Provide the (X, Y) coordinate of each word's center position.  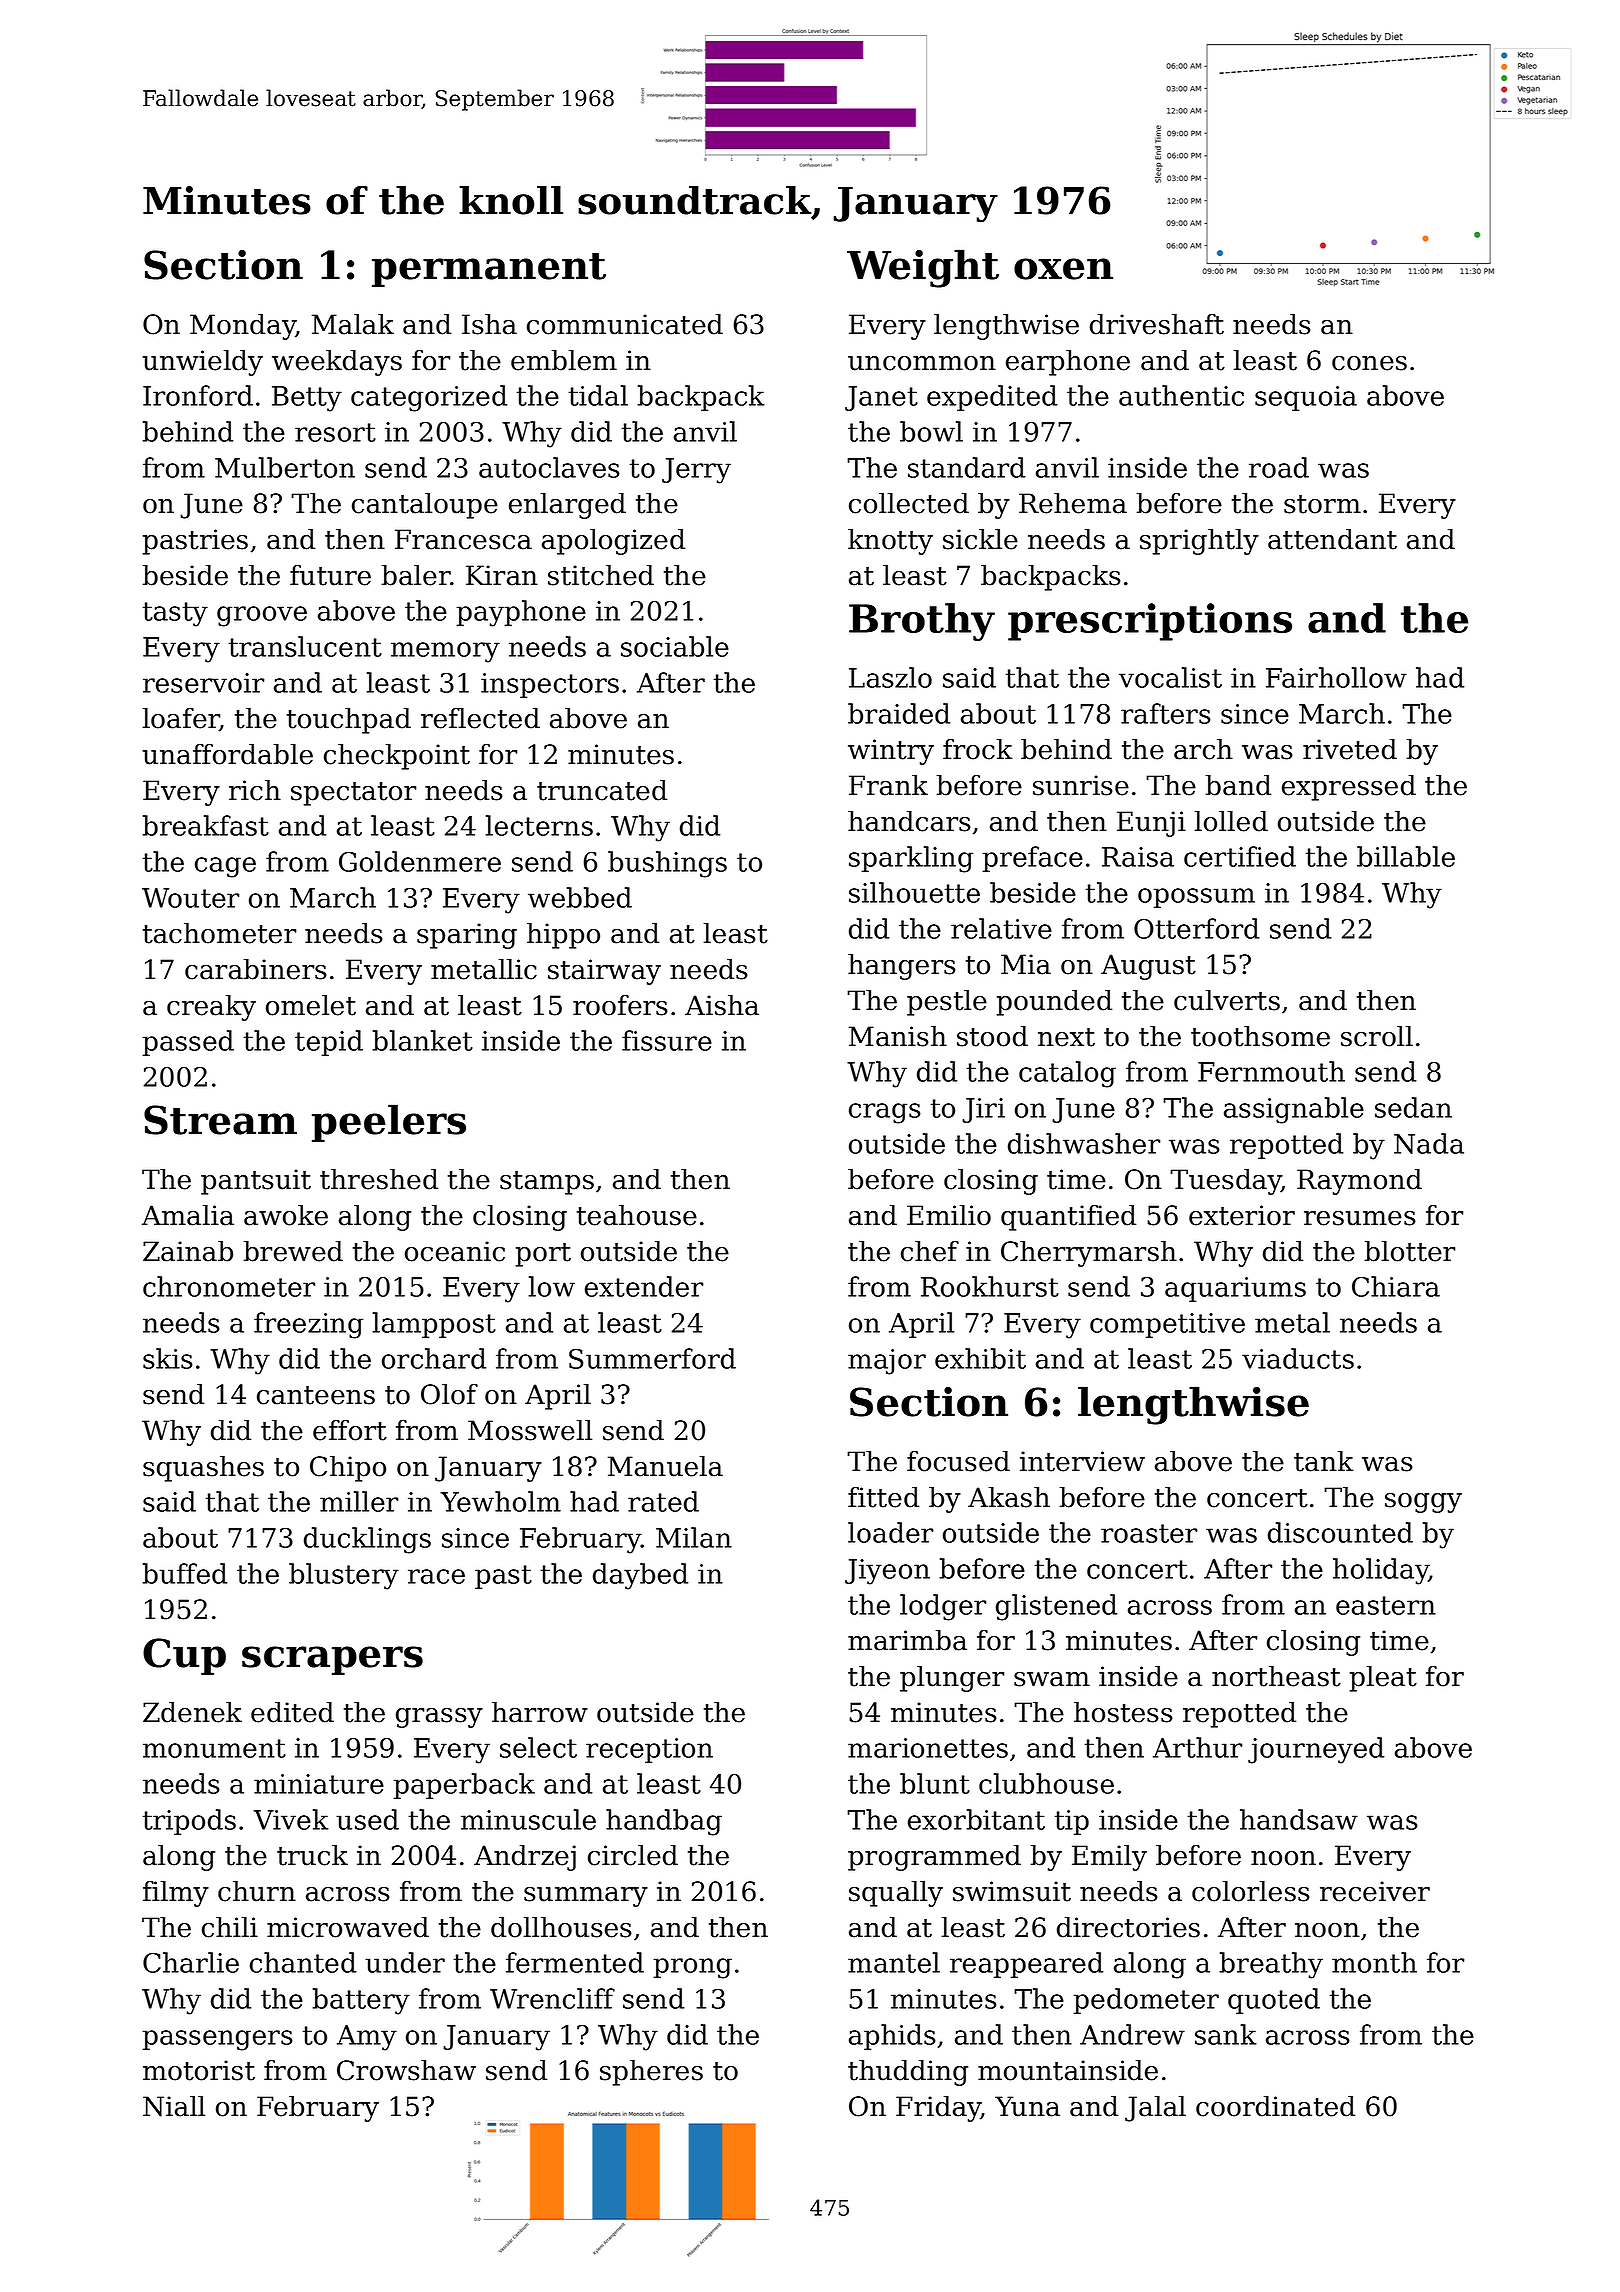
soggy (1423, 1503)
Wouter (190, 898)
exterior (1242, 1215)
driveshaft (1157, 324)
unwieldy (202, 363)
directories (1128, 1927)
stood (992, 1036)
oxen (1063, 269)
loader (890, 1532)
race (436, 1576)
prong (692, 1968)
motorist (199, 2070)
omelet (311, 1005)
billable (1406, 856)
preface (1032, 859)
